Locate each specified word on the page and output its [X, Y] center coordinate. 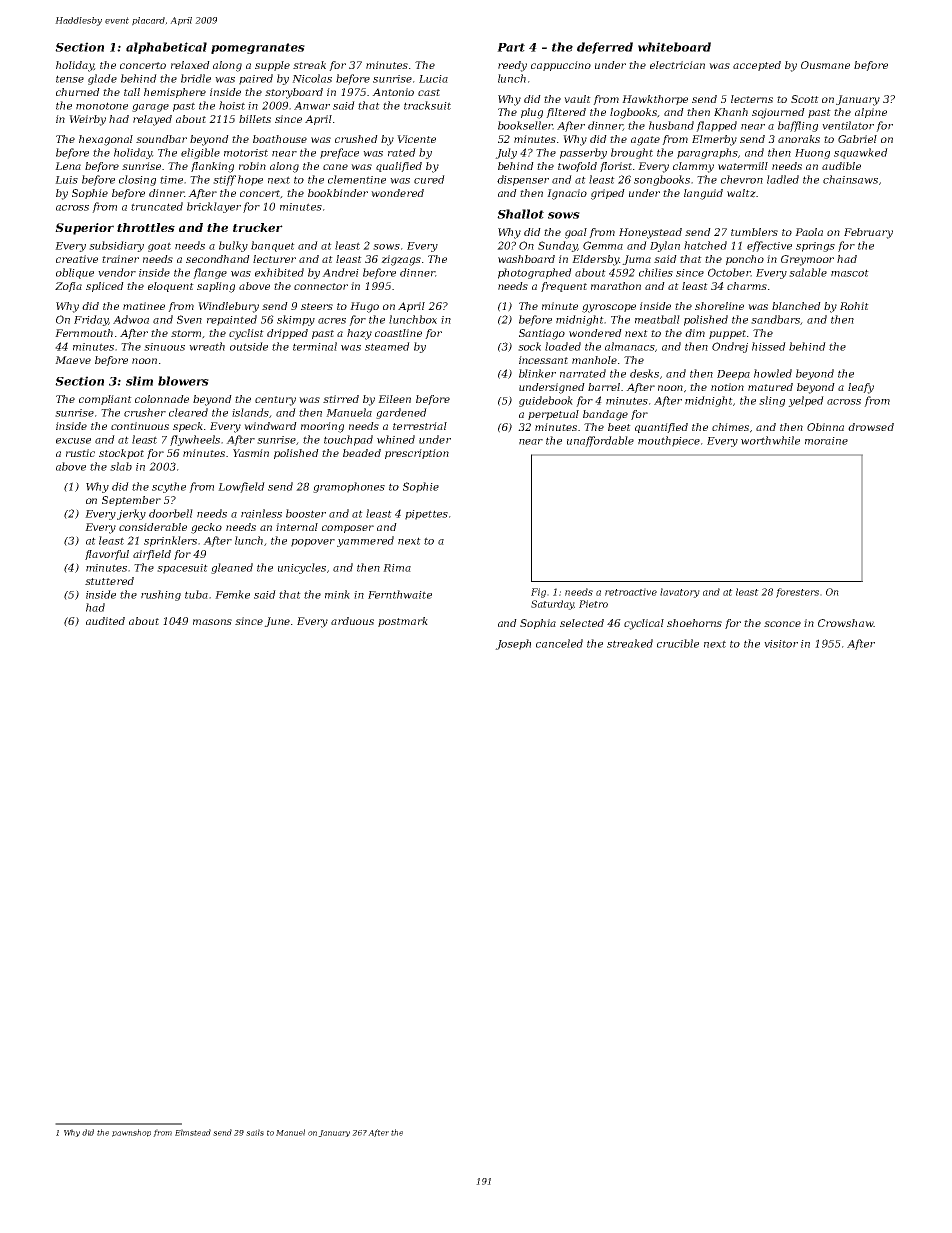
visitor [781, 644]
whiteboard [674, 47]
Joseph [513, 644]
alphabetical [166, 48]
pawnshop [131, 1133]
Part [511, 47]
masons [212, 622]
